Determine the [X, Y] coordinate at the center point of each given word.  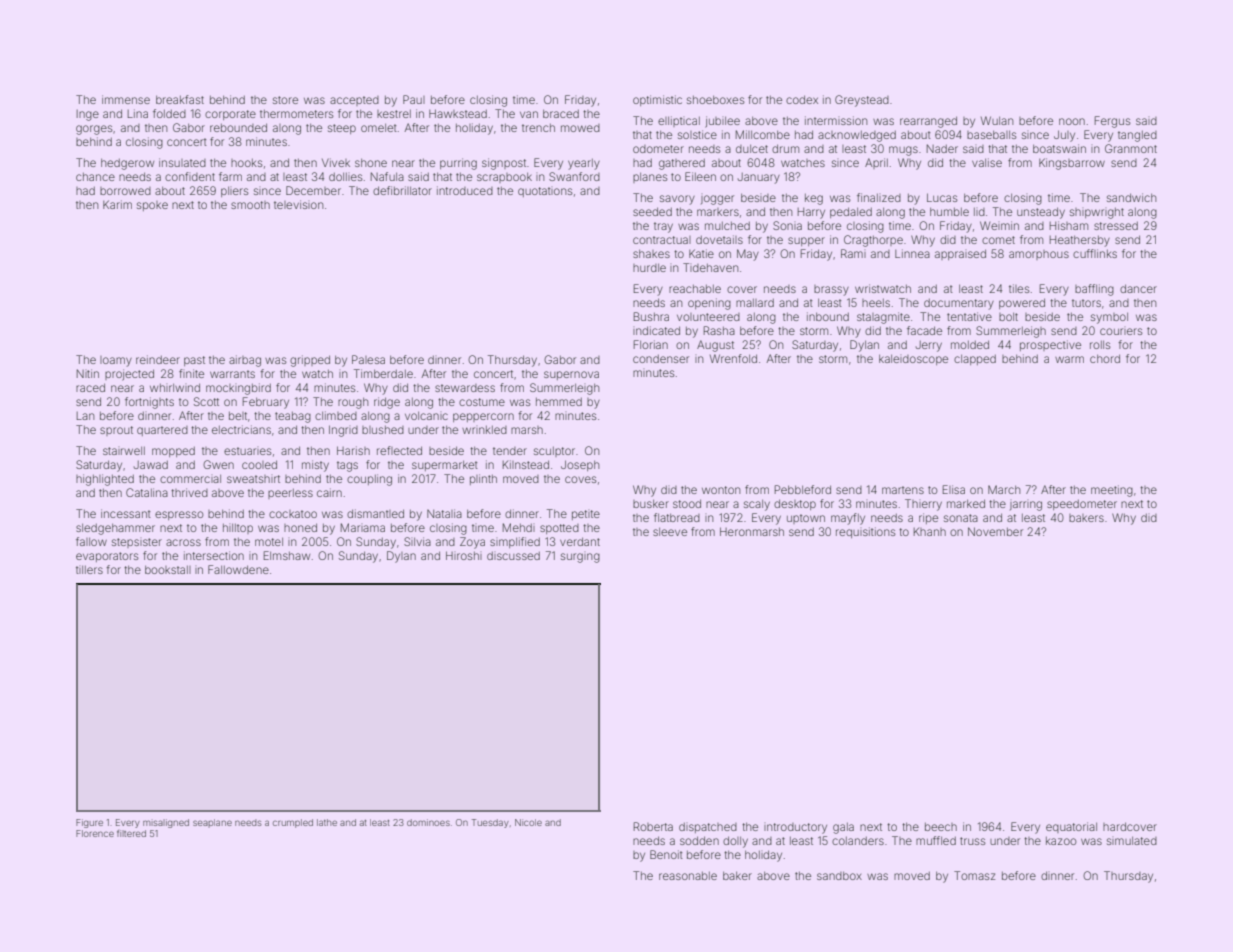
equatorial [1071, 827]
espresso [179, 515]
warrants [232, 374]
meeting [1112, 491]
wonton [721, 490]
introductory [795, 828]
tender [510, 451]
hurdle [649, 268]
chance [95, 177]
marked [966, 504]
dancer [1138, 289]
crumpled [293, 823]
